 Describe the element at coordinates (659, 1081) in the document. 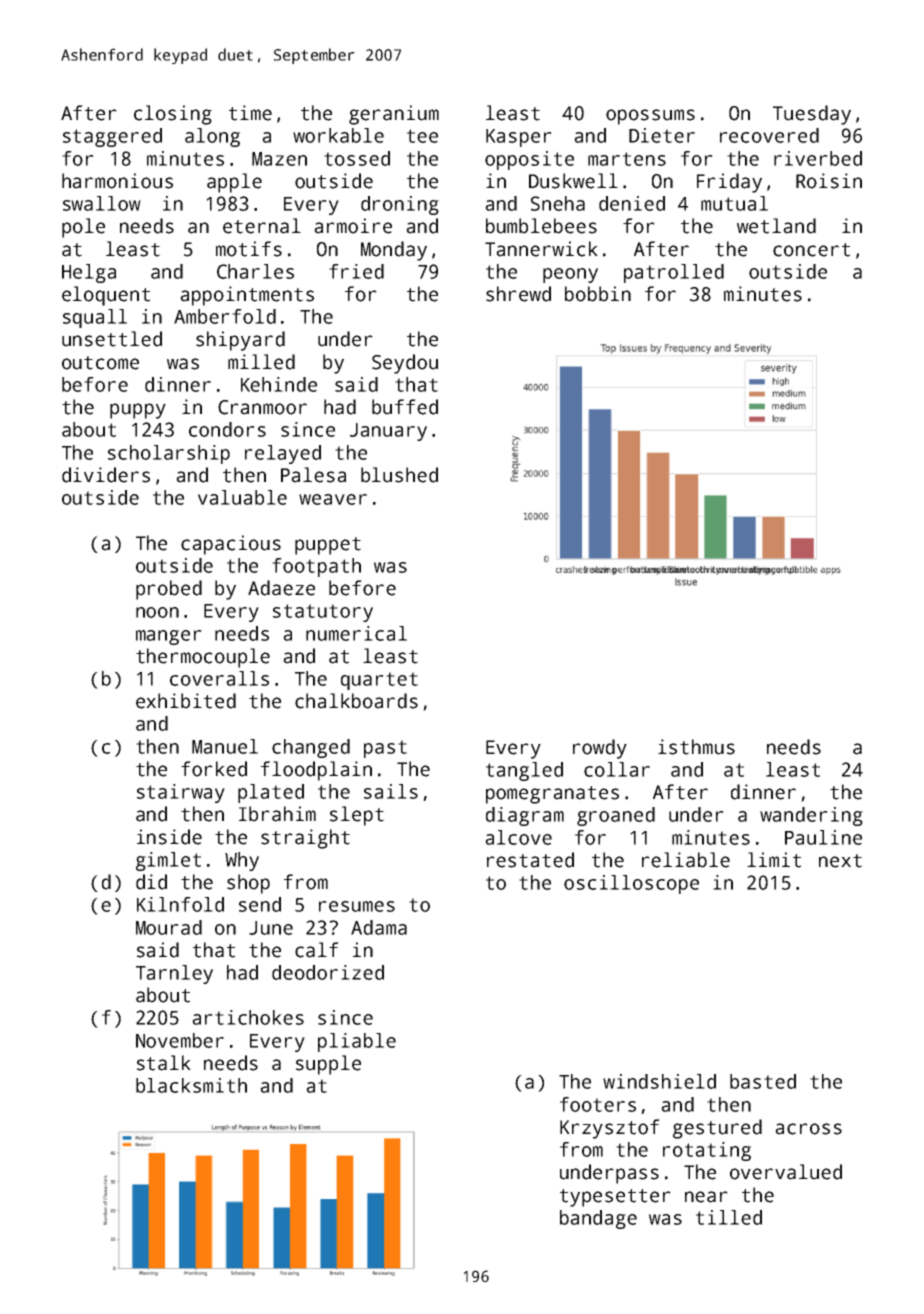

I see `windshield` at that location.
